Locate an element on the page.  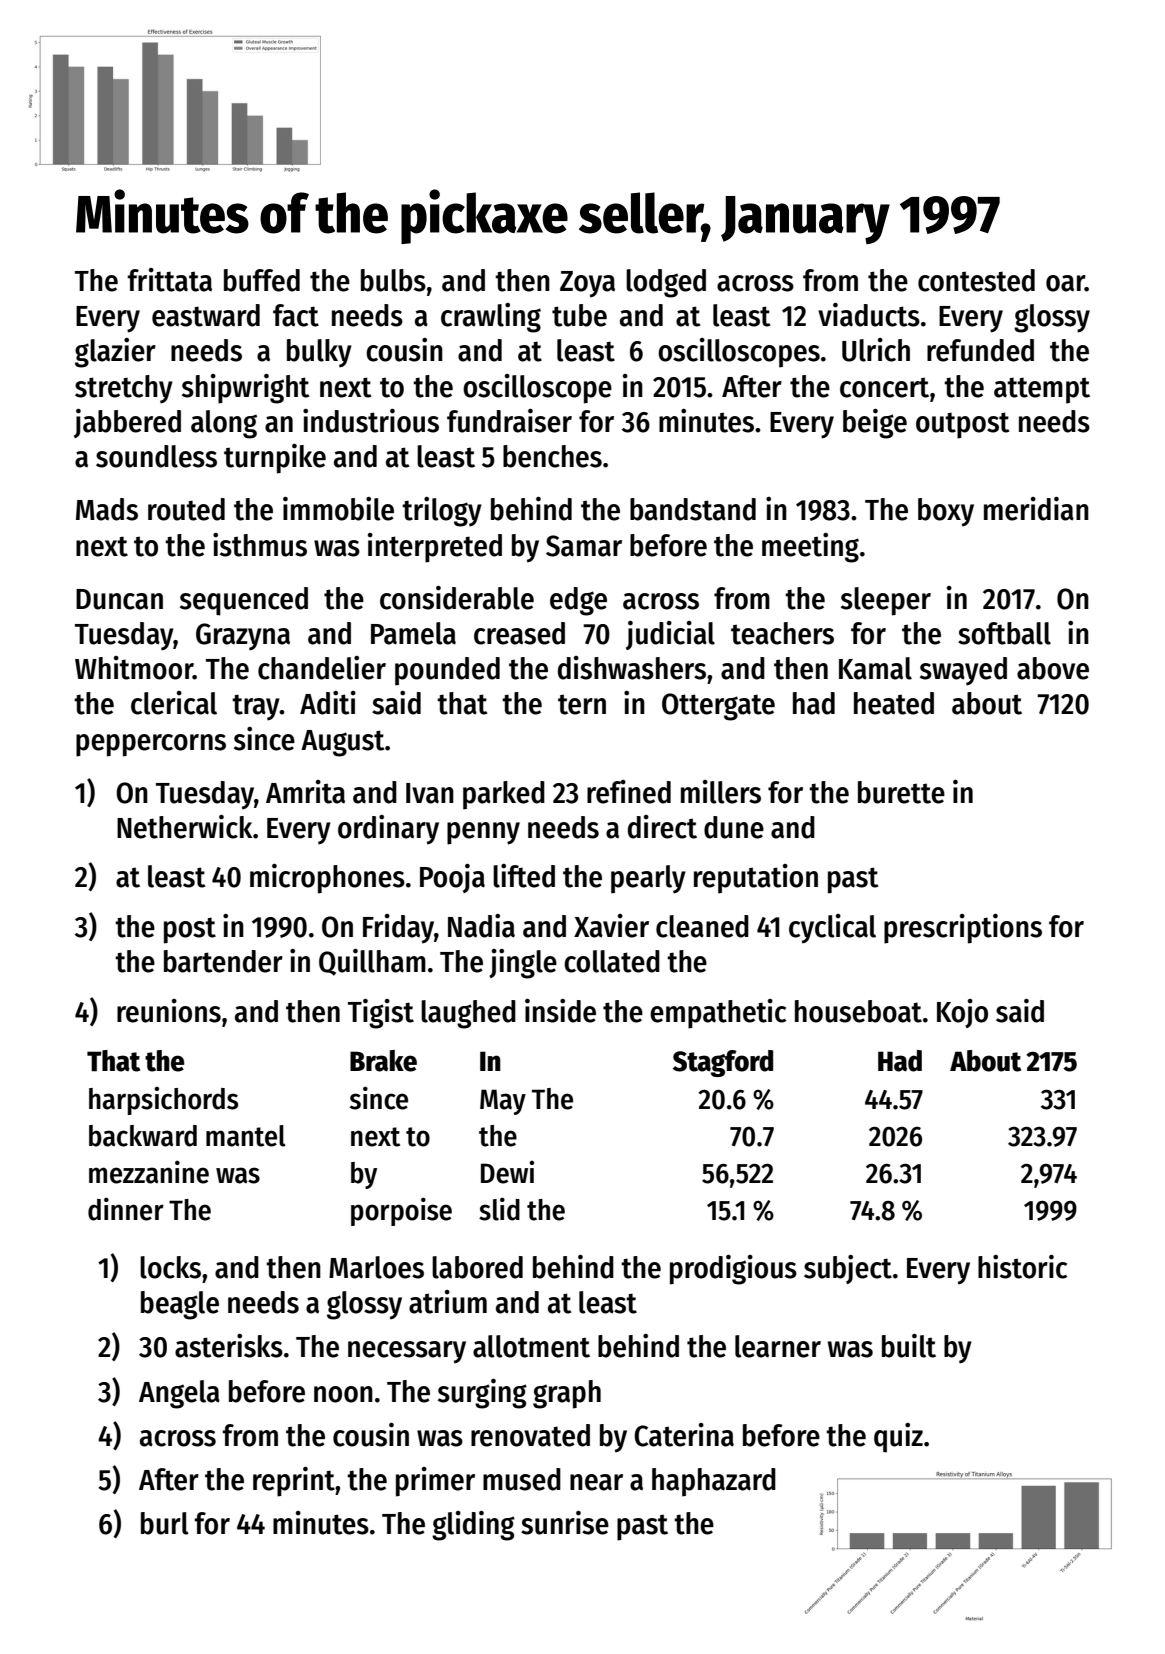
haphazard is located at coordinates (714, 1482).
